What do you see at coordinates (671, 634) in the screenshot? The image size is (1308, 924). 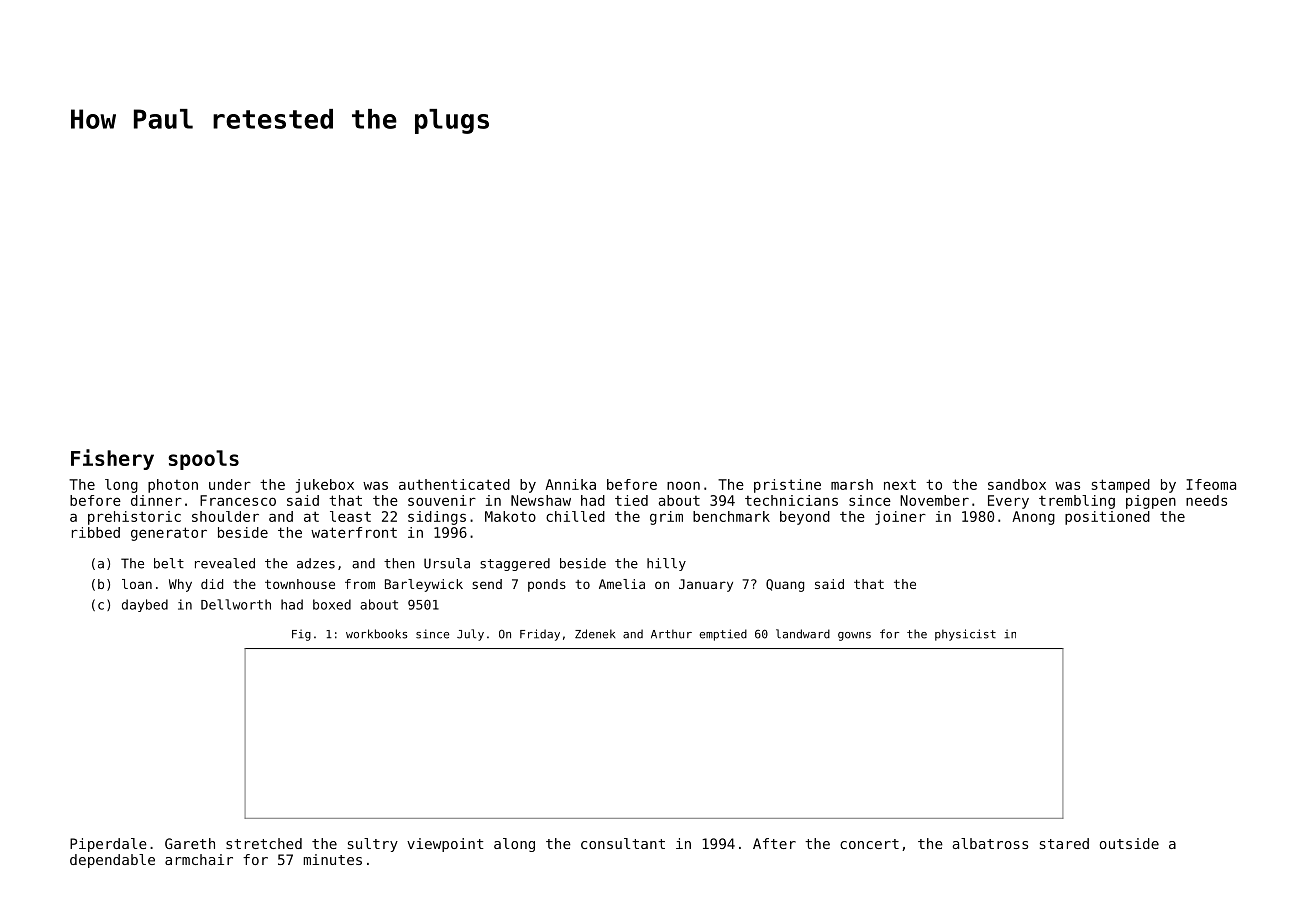 I see `Arthur` at bounding box center [671, 634].
